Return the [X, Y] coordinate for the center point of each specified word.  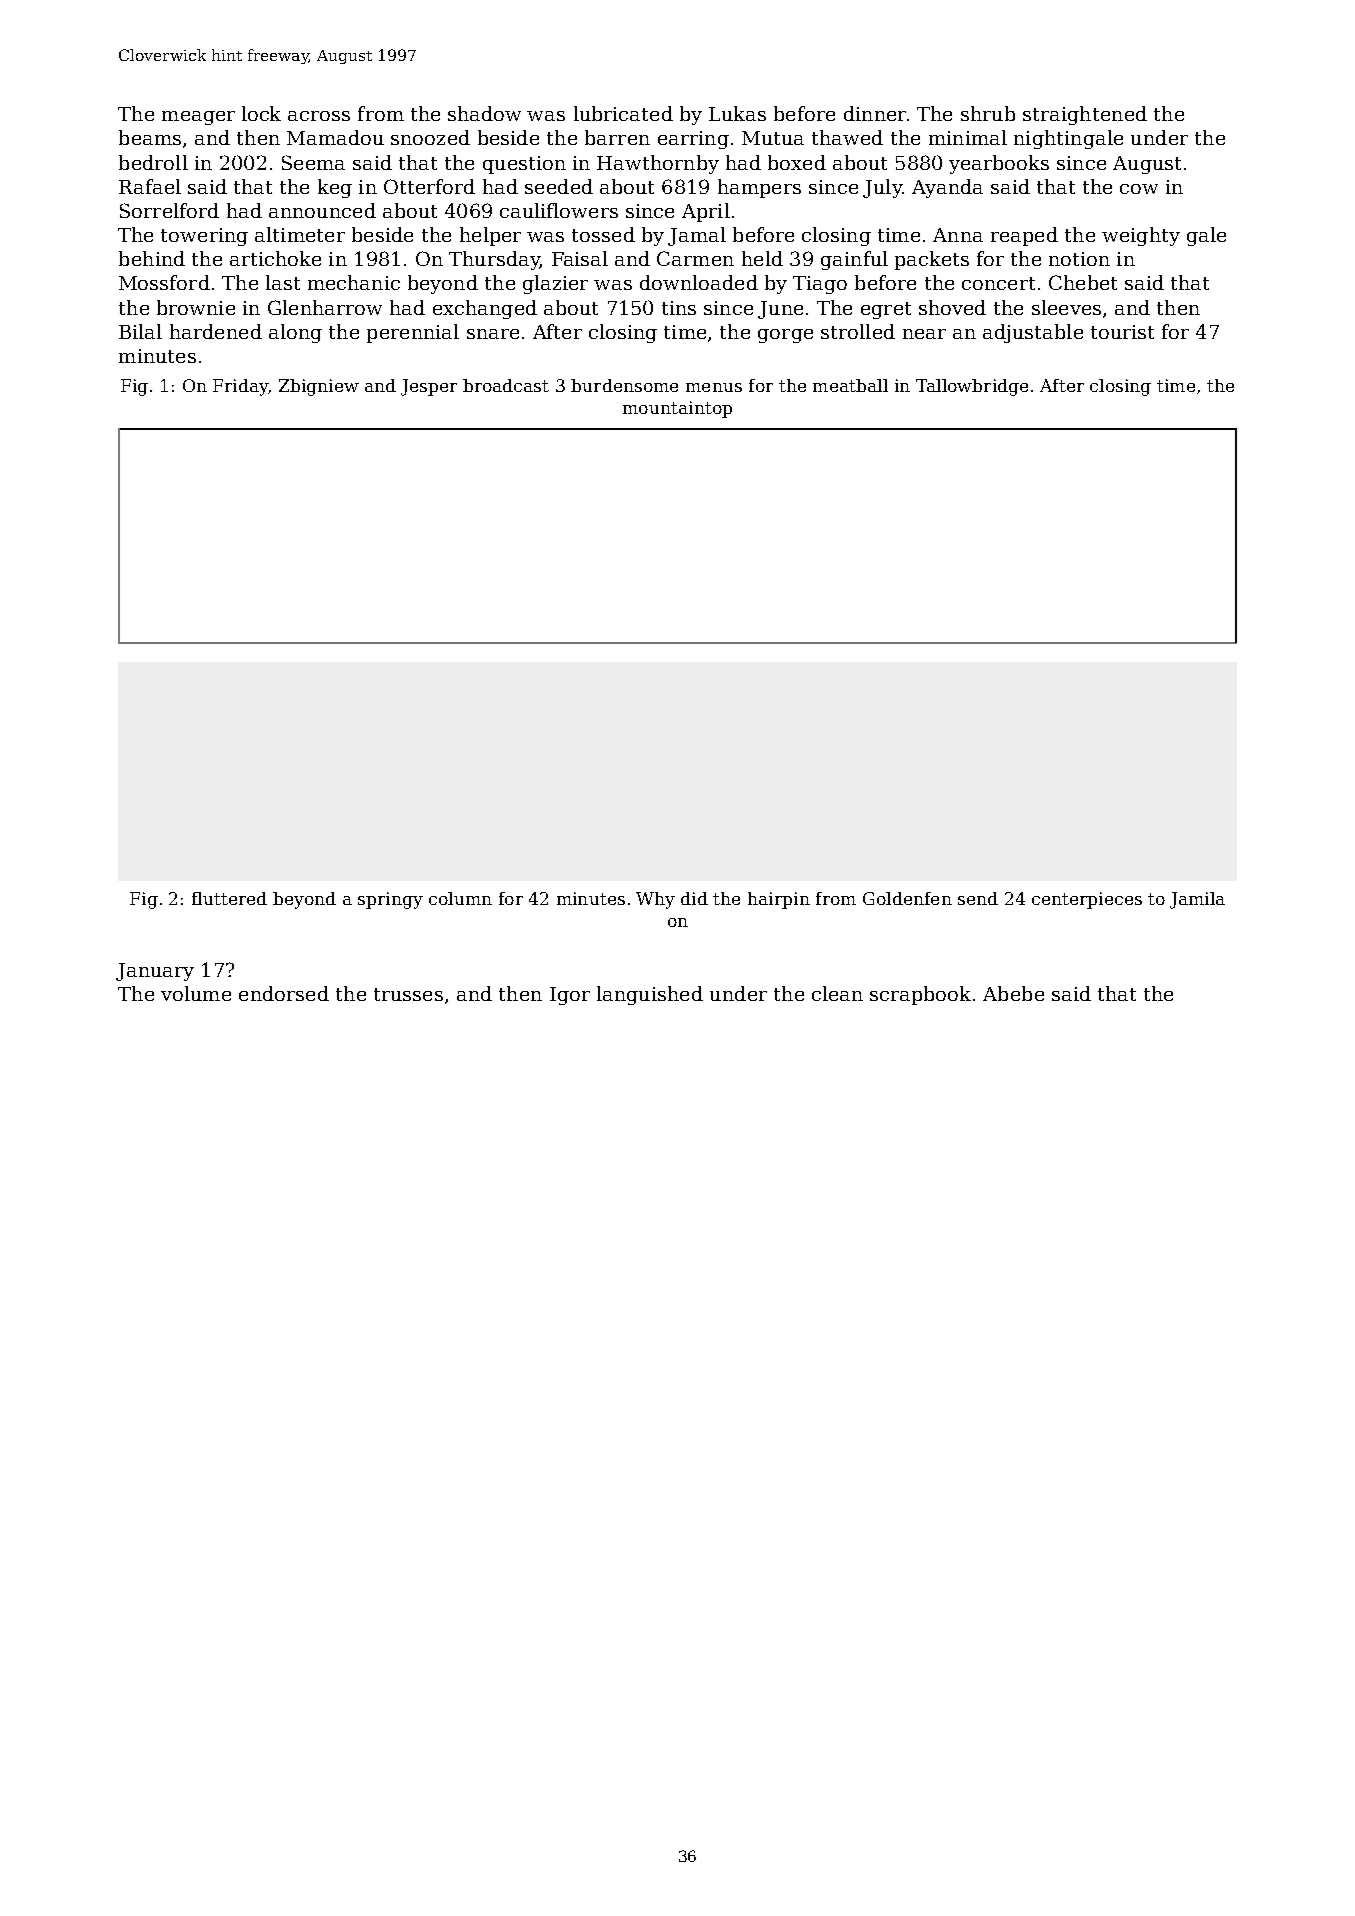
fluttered [229, 898]
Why [655, 900]
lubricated [623, 113]
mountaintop [677, 409]
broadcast [506, 385]
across [319, 116]
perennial [413, 333]
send [978, 898]
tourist [1122, 332]
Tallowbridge [972, 387]
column [460, 898]
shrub [988, 113]
